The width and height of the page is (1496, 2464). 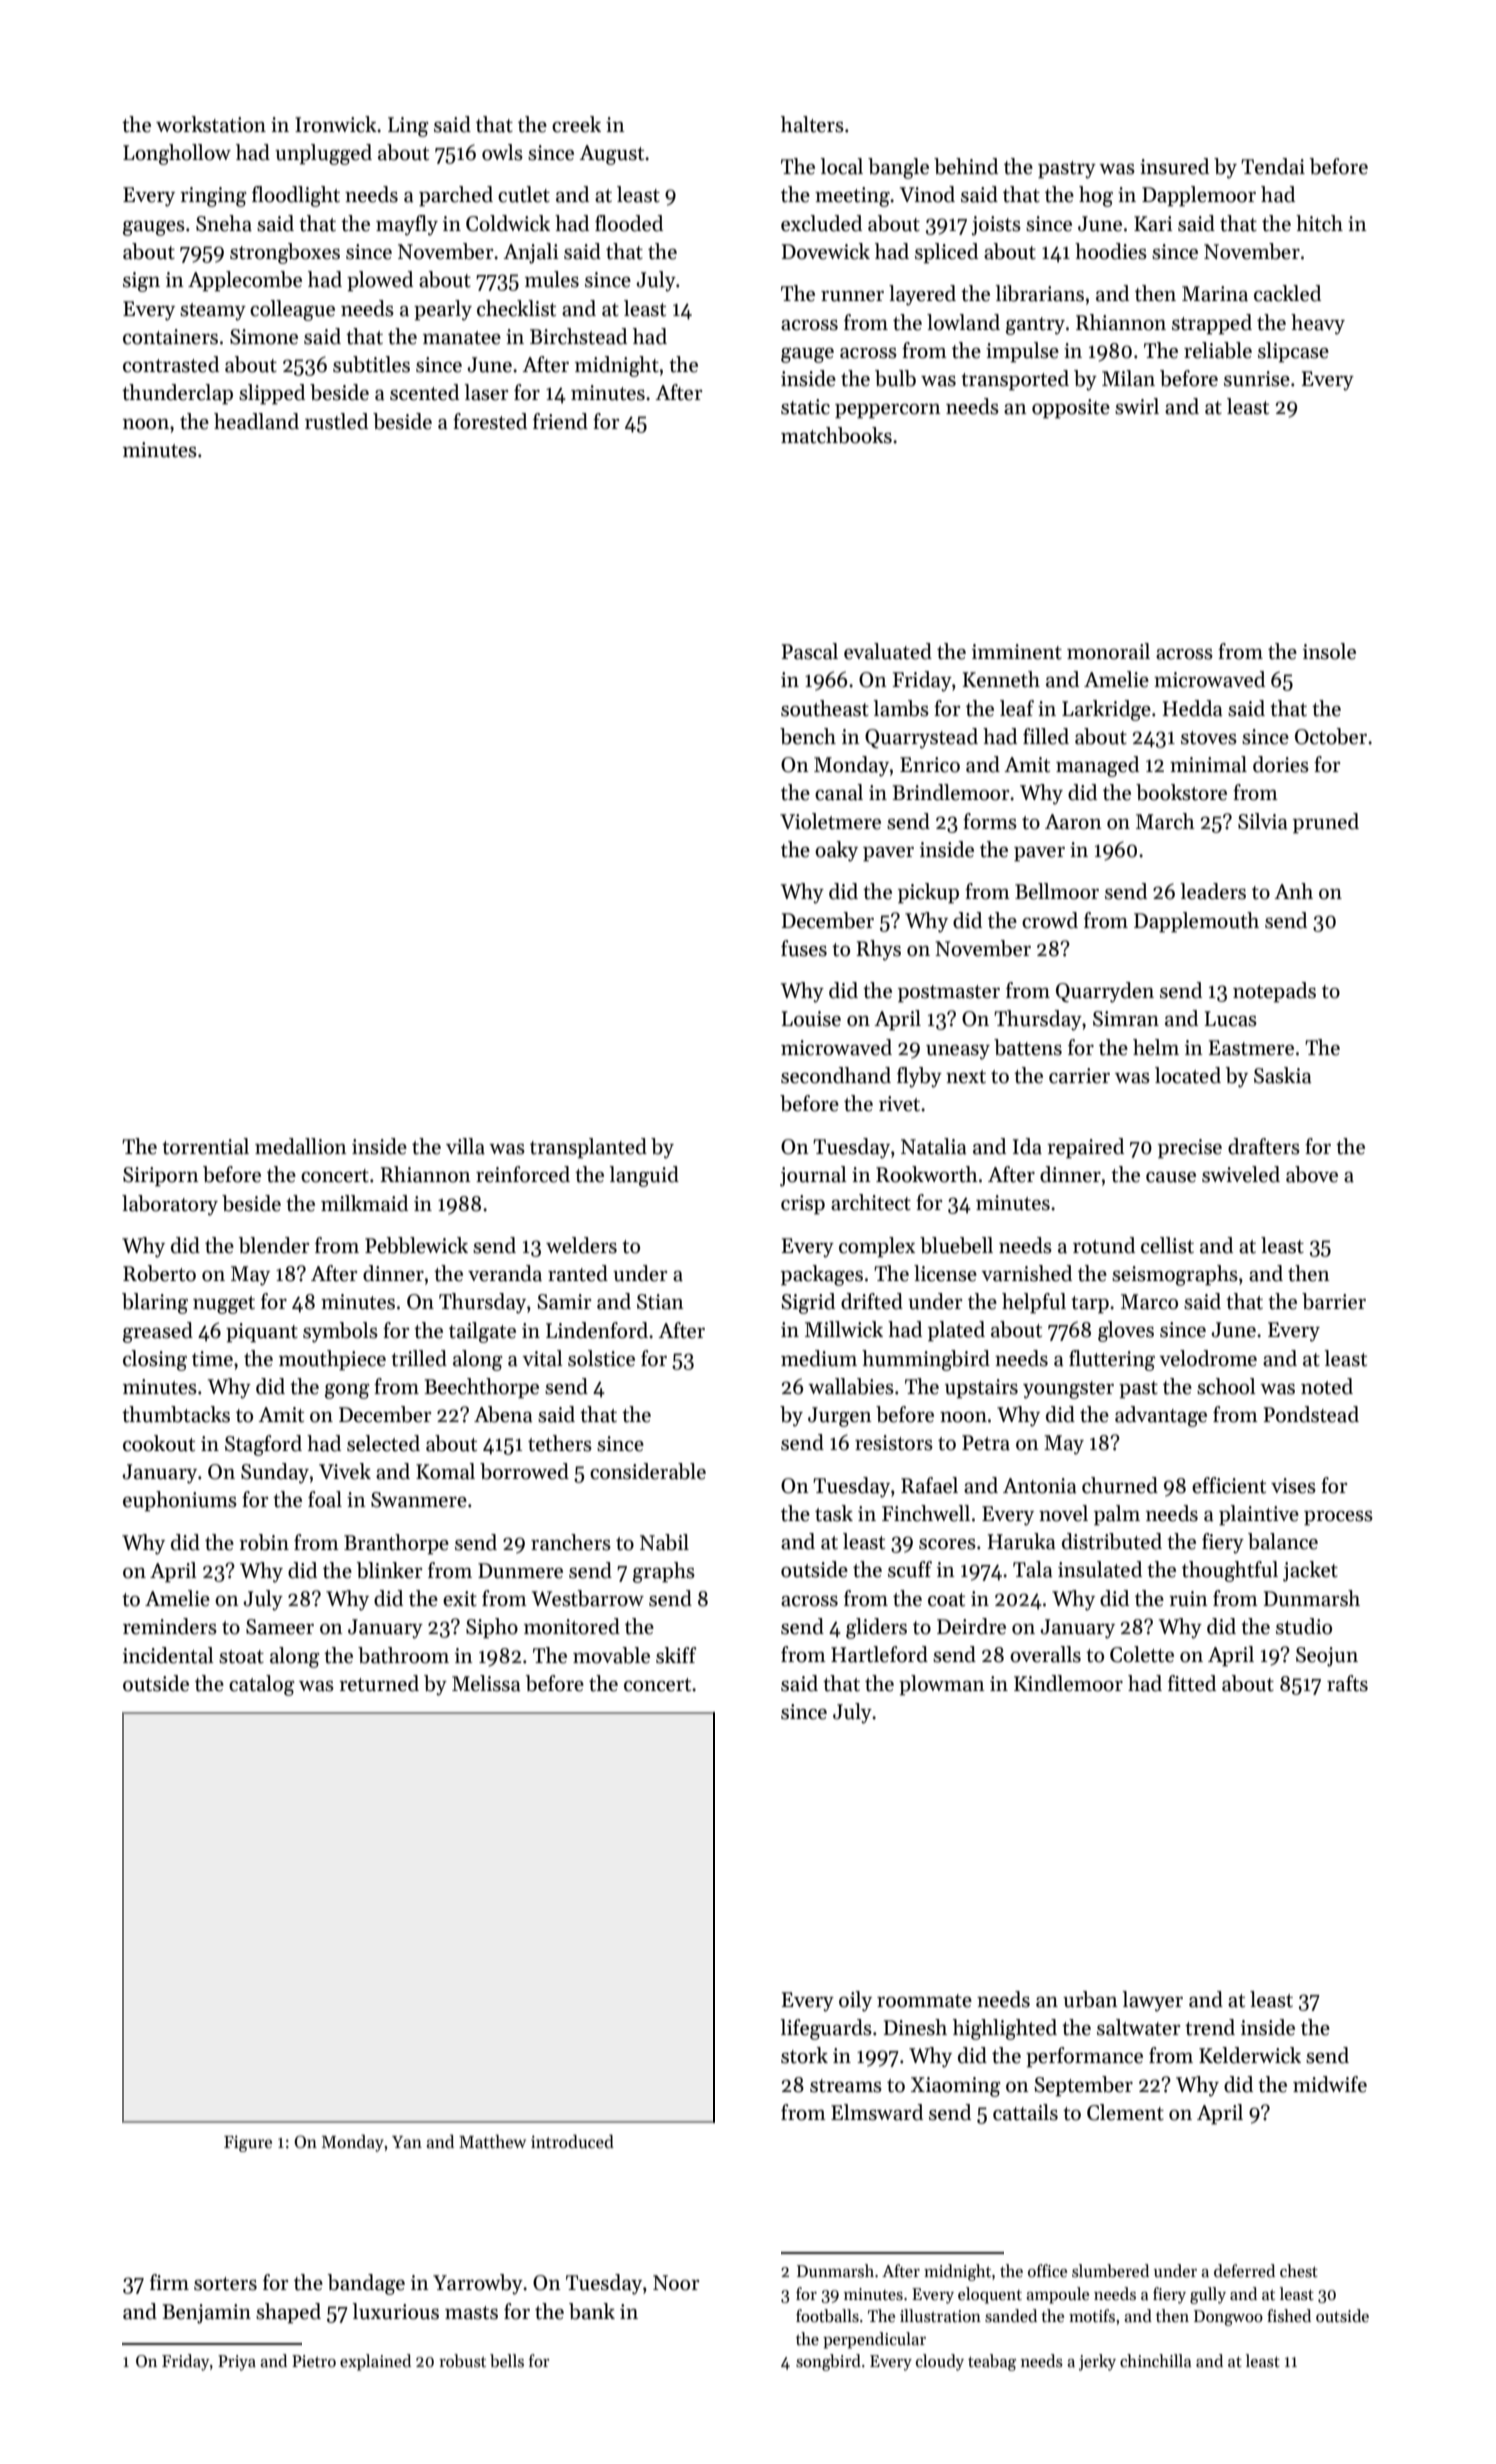 What do you see at coordinates (212, 1359) in the page?
I see `time` at bounding box center [212, 1359].
